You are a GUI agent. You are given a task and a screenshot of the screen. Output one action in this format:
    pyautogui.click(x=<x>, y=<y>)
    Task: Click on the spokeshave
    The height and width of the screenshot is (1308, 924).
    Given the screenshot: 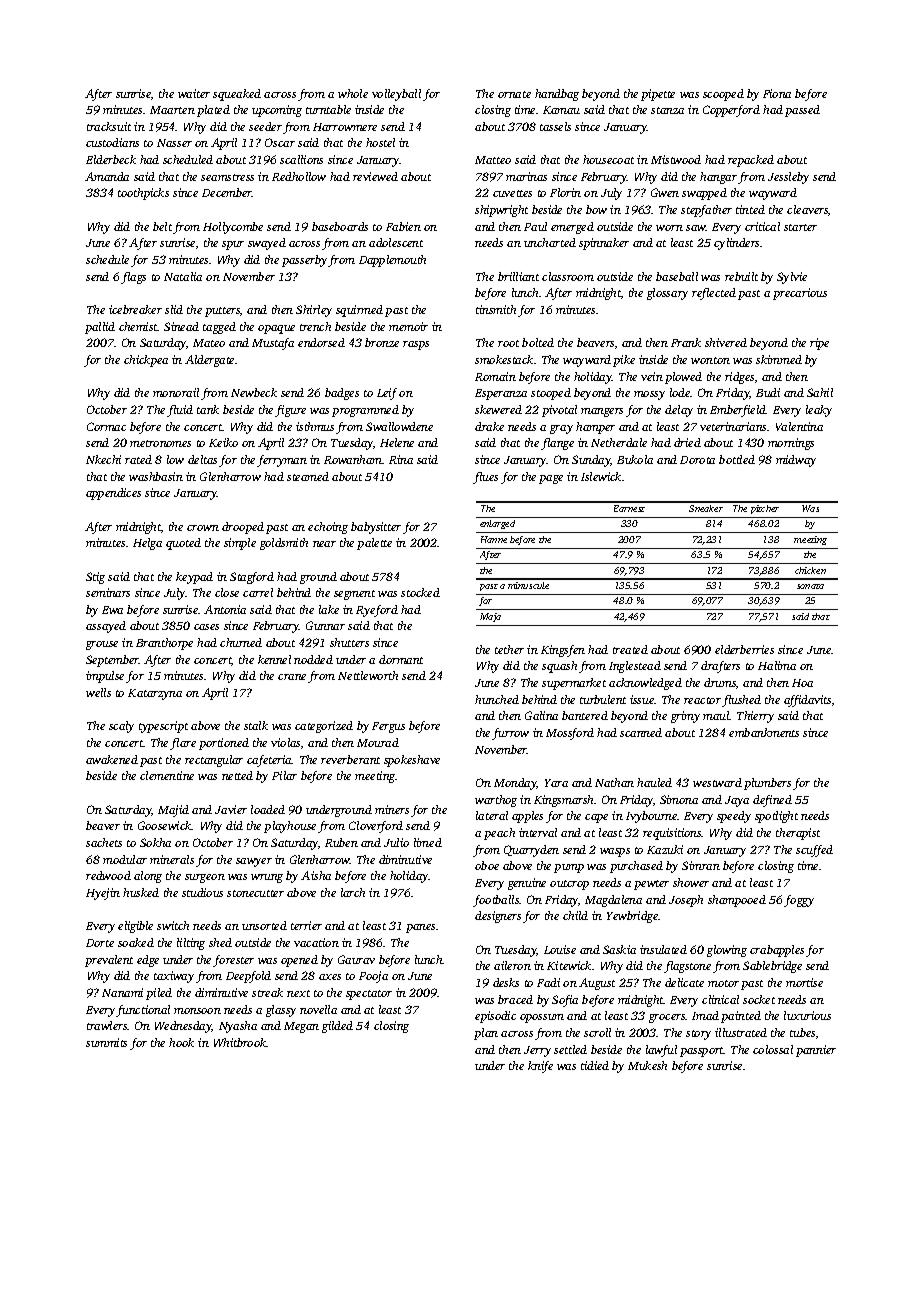 What is the action you would take?
    pyautogui.click(x=412, y=761)
